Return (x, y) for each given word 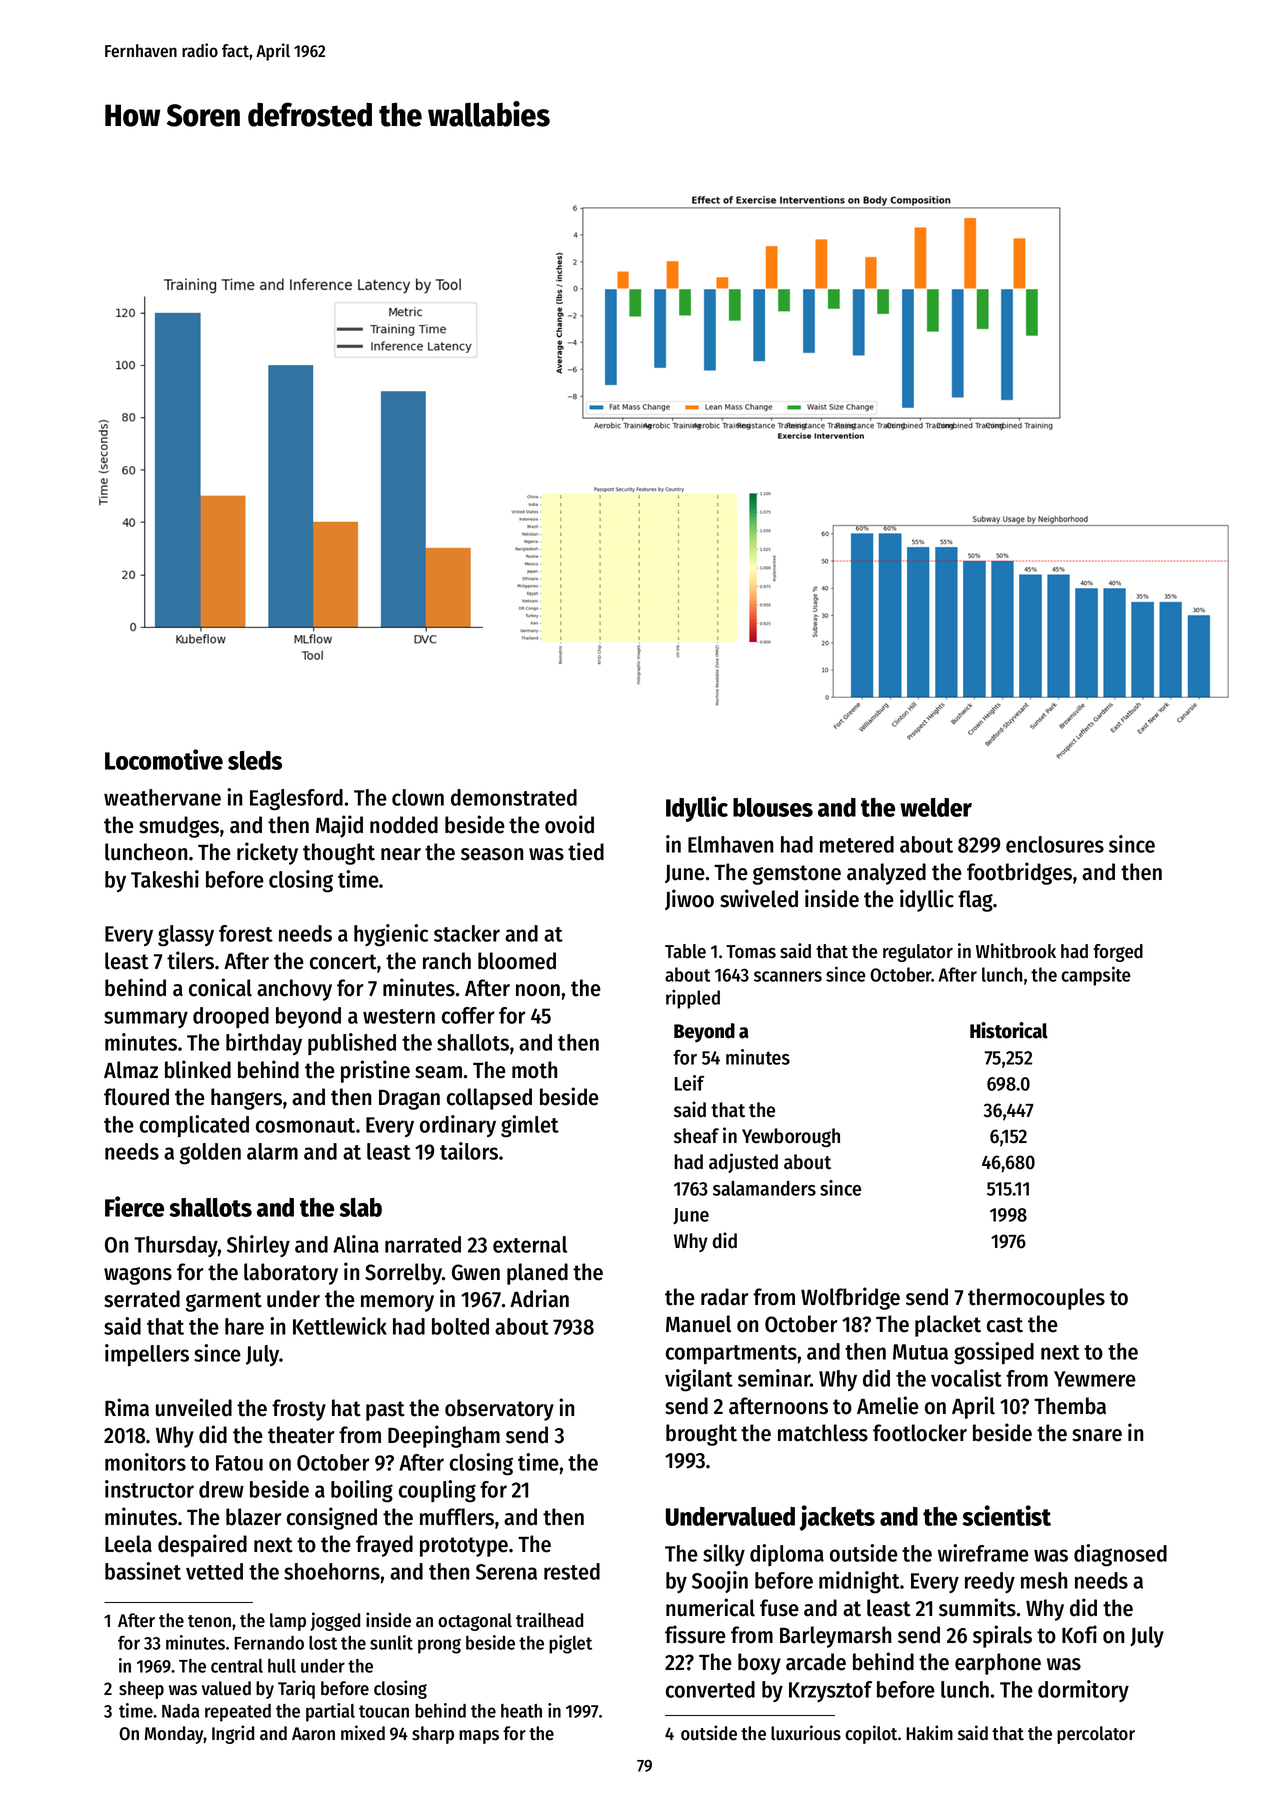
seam (438, 1072)
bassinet (143, 1571)
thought (339, 854)
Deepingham (444, 1436)
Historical (1009, 1030)
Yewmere (1095, 1379)
